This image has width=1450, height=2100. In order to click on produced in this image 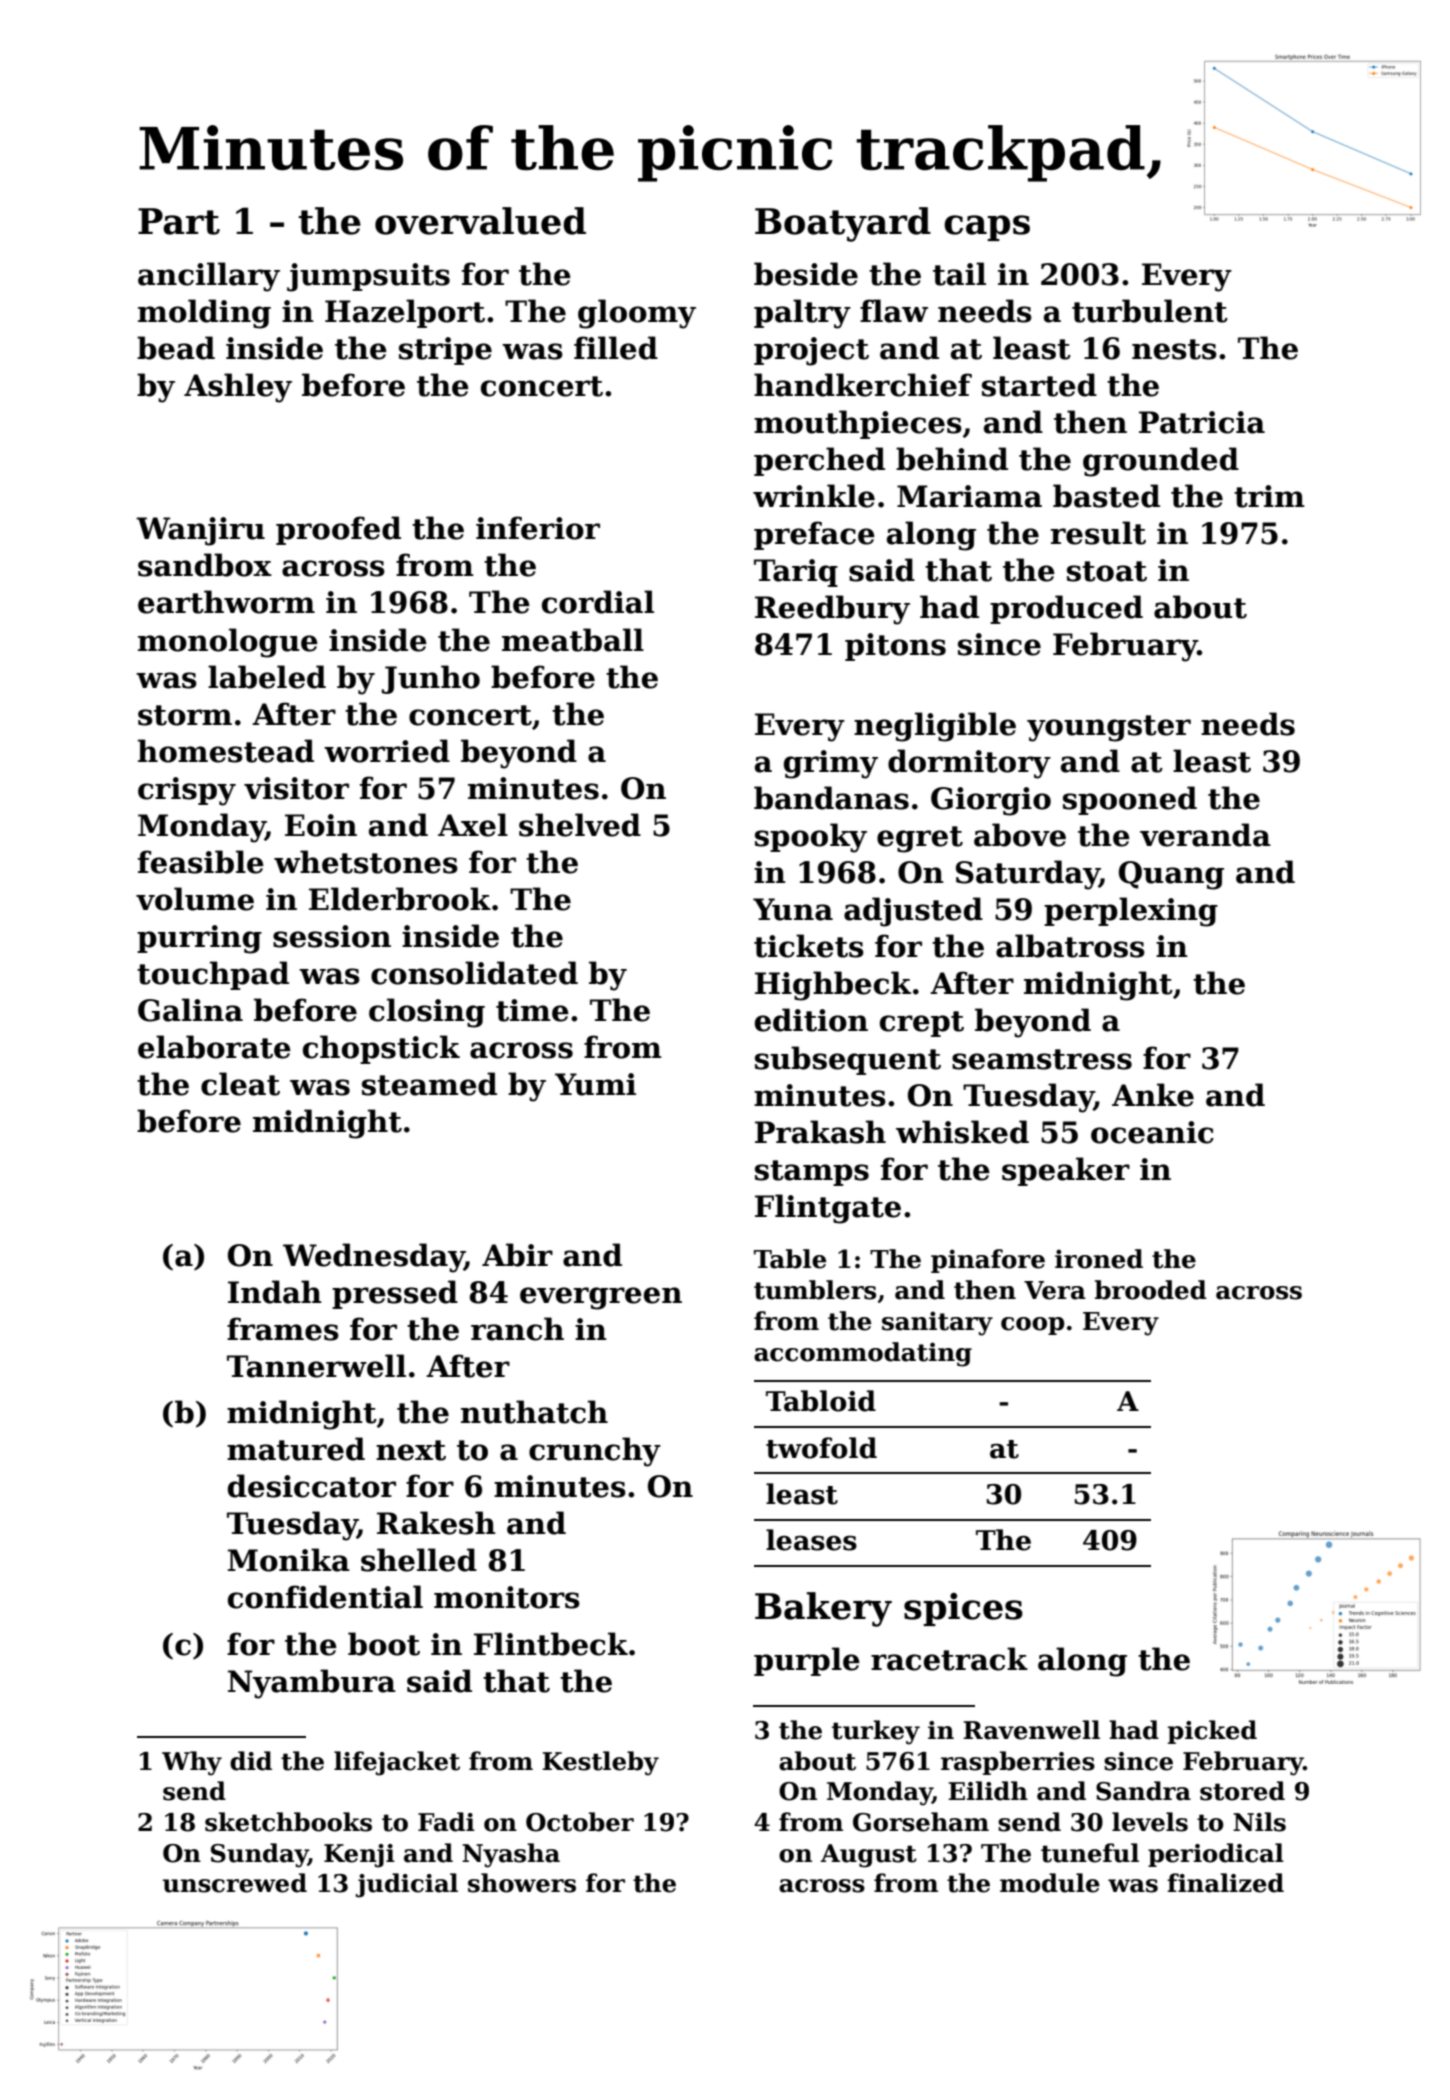, I will do `click(1066, 609)`.
